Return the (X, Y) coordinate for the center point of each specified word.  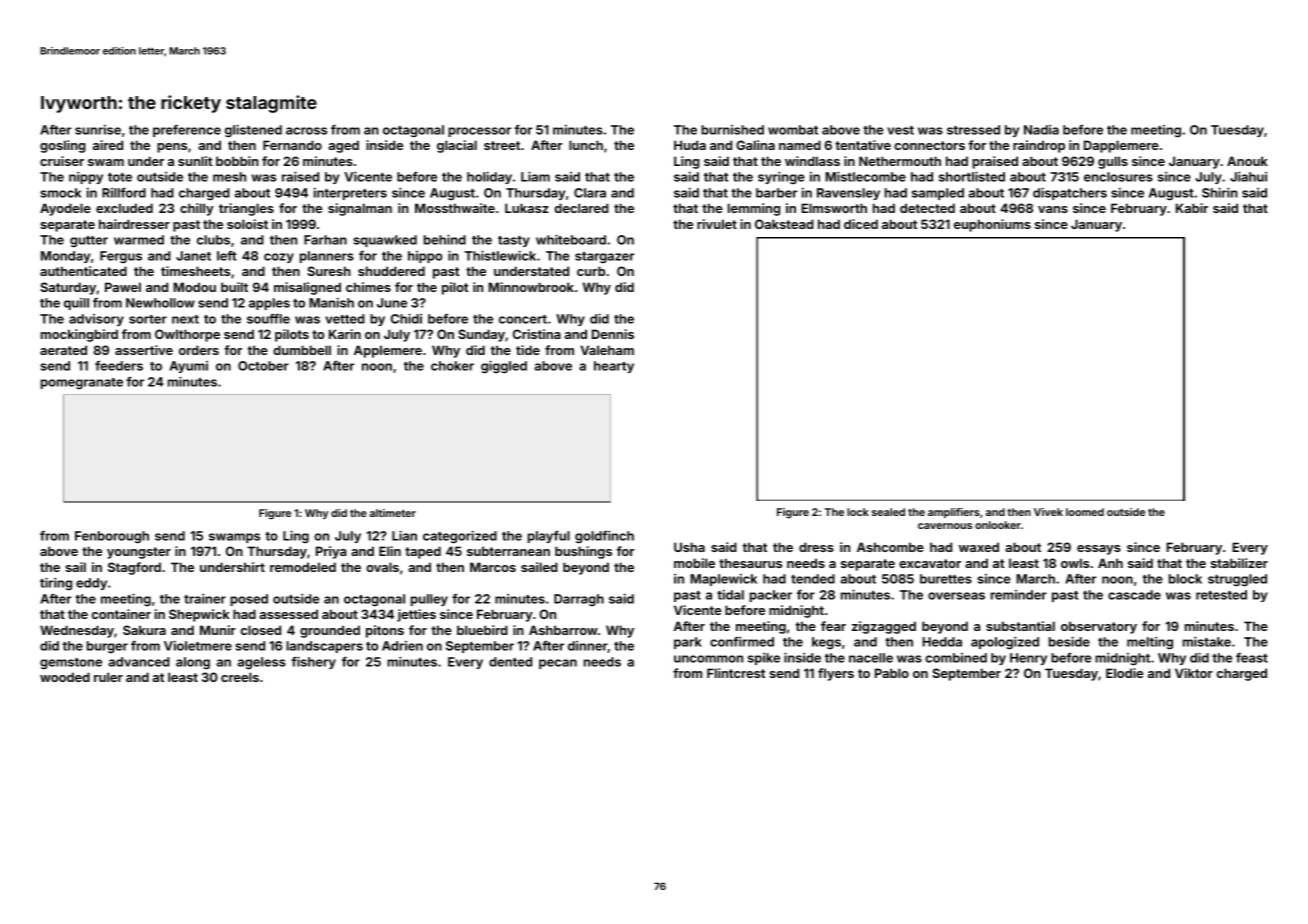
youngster (139, 553)
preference (187, 131)
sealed (888, 512)
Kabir (1192, 208)
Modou (194, 287)
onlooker (998, 525)
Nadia (1041, 130)
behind (445, 239)
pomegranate (82, 383)
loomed (1085, 512)
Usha (689, 547)
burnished (732, 130)
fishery (313, 662)
